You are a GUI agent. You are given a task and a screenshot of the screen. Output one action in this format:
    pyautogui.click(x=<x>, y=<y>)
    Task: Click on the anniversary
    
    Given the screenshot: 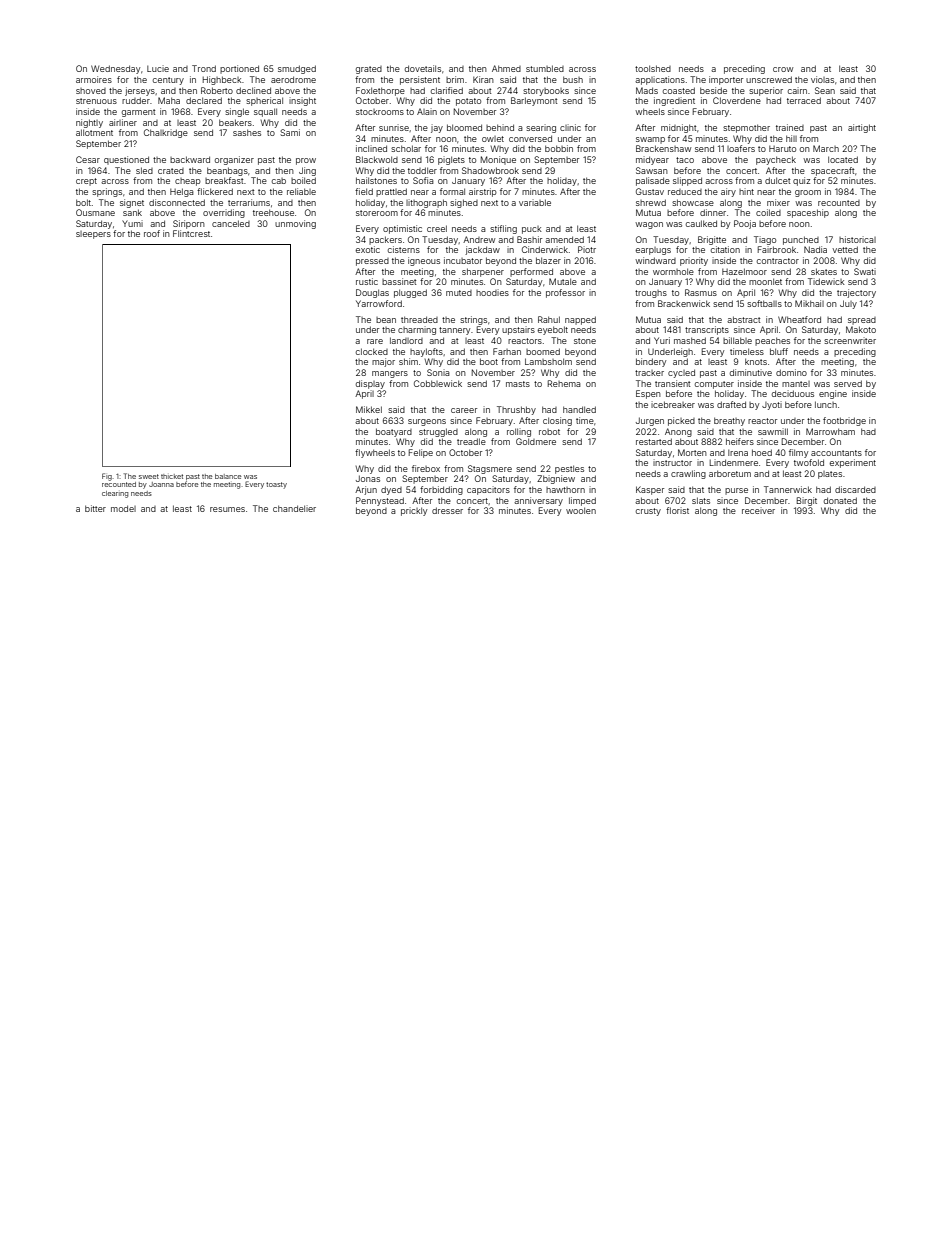 What is the action you would take?
    pyautogui.click(x=538, y=501)
